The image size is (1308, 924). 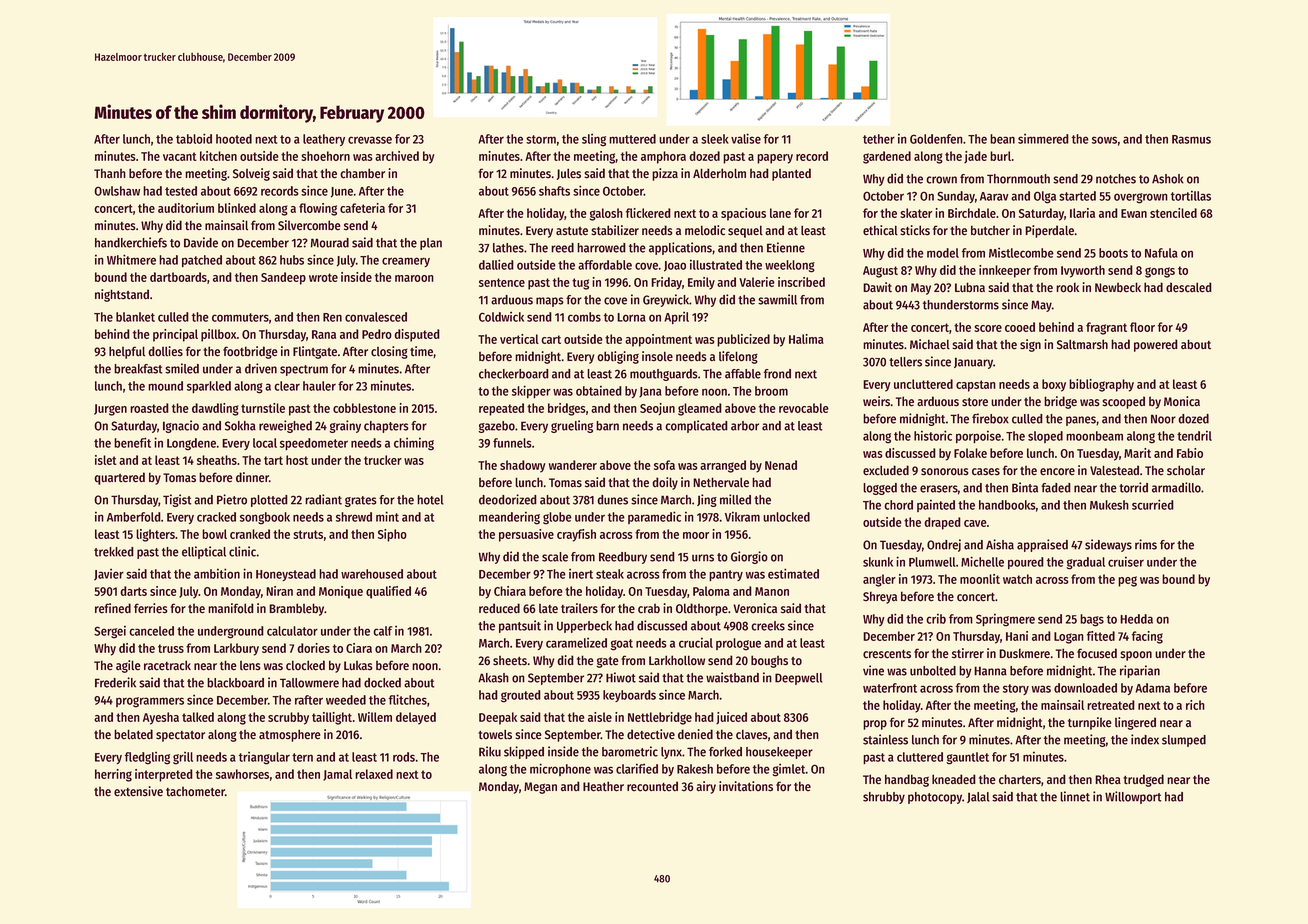 What do you see at coordinates (879, 139) in the page?
I see `tether` at bounding box center [879, 139].
